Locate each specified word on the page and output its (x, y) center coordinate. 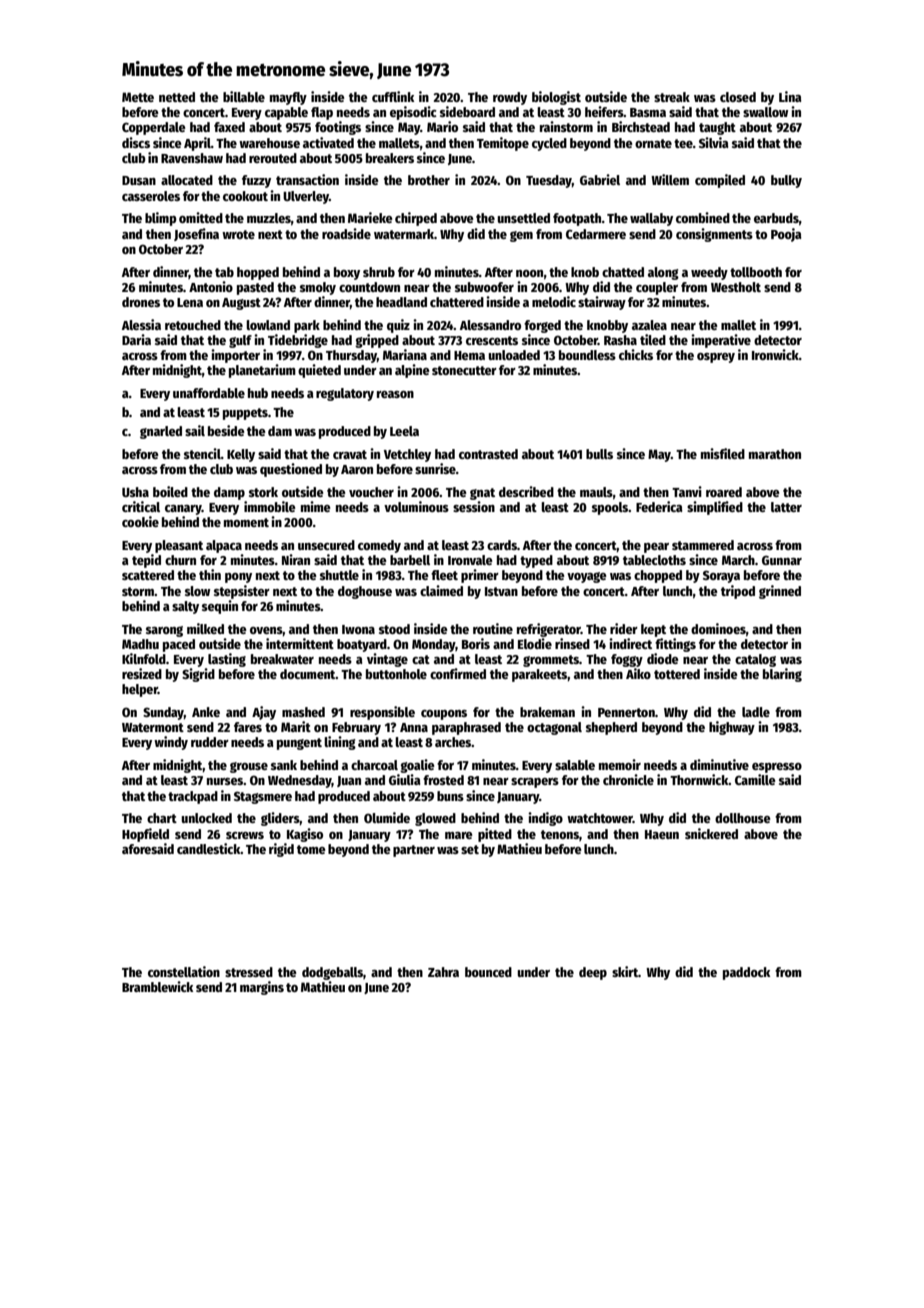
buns (450, 796)
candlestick (209, 848)
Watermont (153, 727)
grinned (780, 592)
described (526, 491)
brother (429, 180)
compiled (720, 181)
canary (183, 510)
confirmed (458, 673)
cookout (245, 196)
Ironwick (775, 354)
